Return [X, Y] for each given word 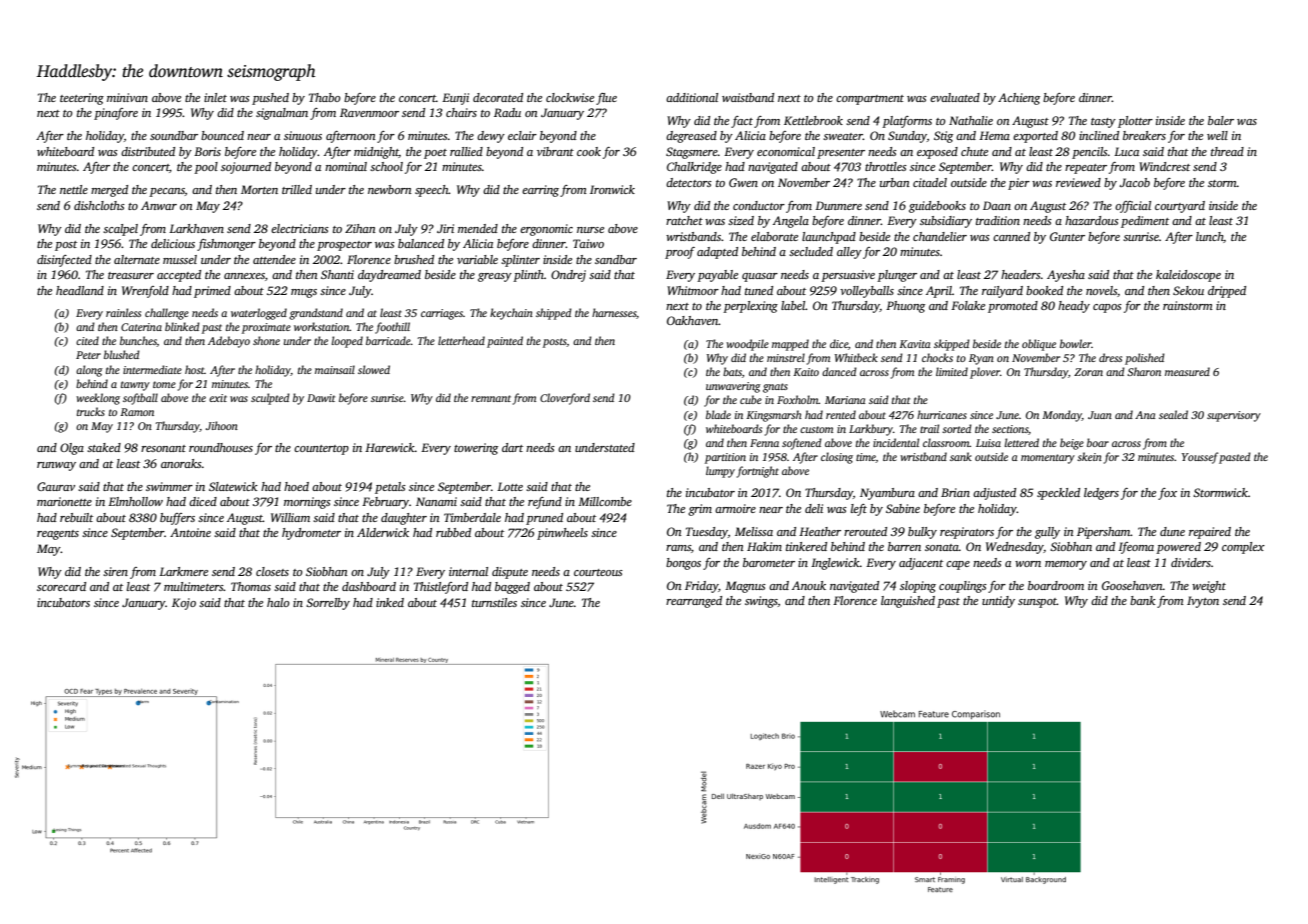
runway [56, 466]
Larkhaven [196, 228]
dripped [1227, 292]
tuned [759, 290]
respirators [967, 533]
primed [212, 292]
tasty [1103, 123]
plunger [897, 276]
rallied [466, 151]
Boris [207, 151]
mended [478, 228]
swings [761, 602]
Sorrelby [328, 604]
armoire [735, 508]
